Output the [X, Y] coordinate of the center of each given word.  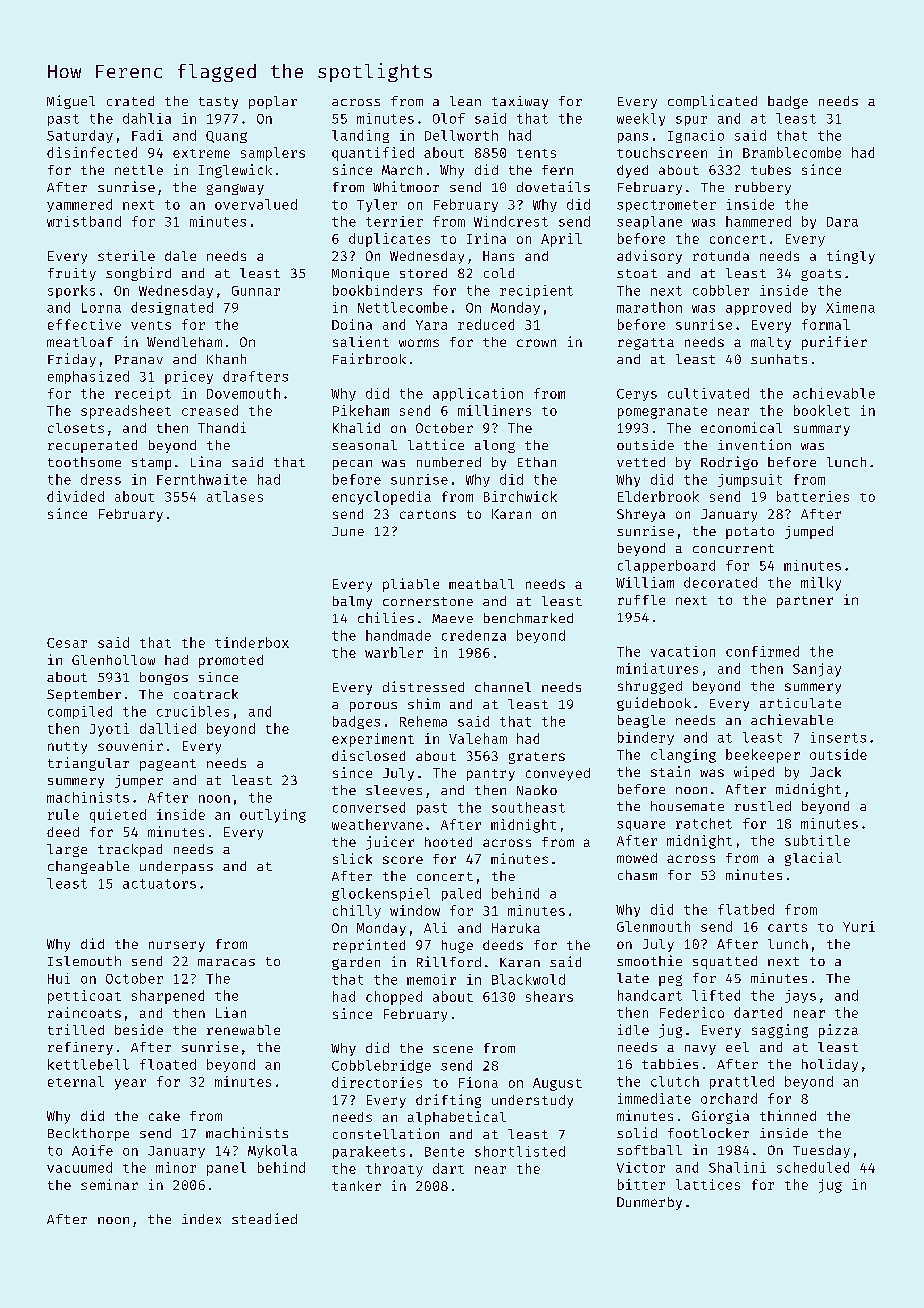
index [201, 1219]
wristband [84, 221]
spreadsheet [126, 412]
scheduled [813, 1167]
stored [423, 273]
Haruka [516, 928]
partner [805, 602]
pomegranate [662, 413]
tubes [771, 170]
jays [800, 996]
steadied [264, 1218]
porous [373, 707]
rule [63, 814]
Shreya [641, 515]
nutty [67, 748]
